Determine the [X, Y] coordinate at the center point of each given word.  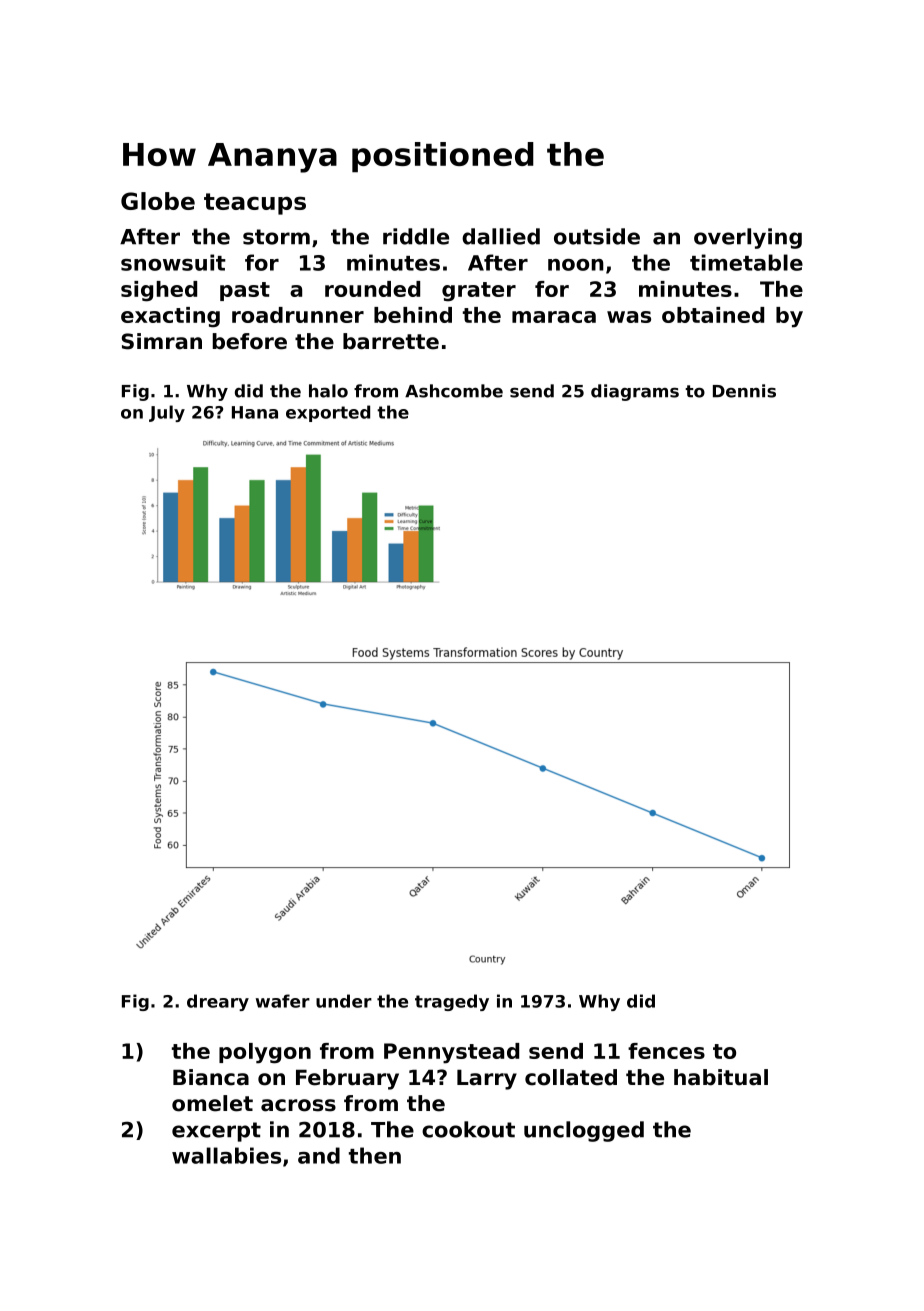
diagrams [635, 392]
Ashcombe [454, 391]
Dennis [744, 391]
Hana [255, 412]
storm [276, 237]
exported [328, 413]
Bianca [211, 1077]
